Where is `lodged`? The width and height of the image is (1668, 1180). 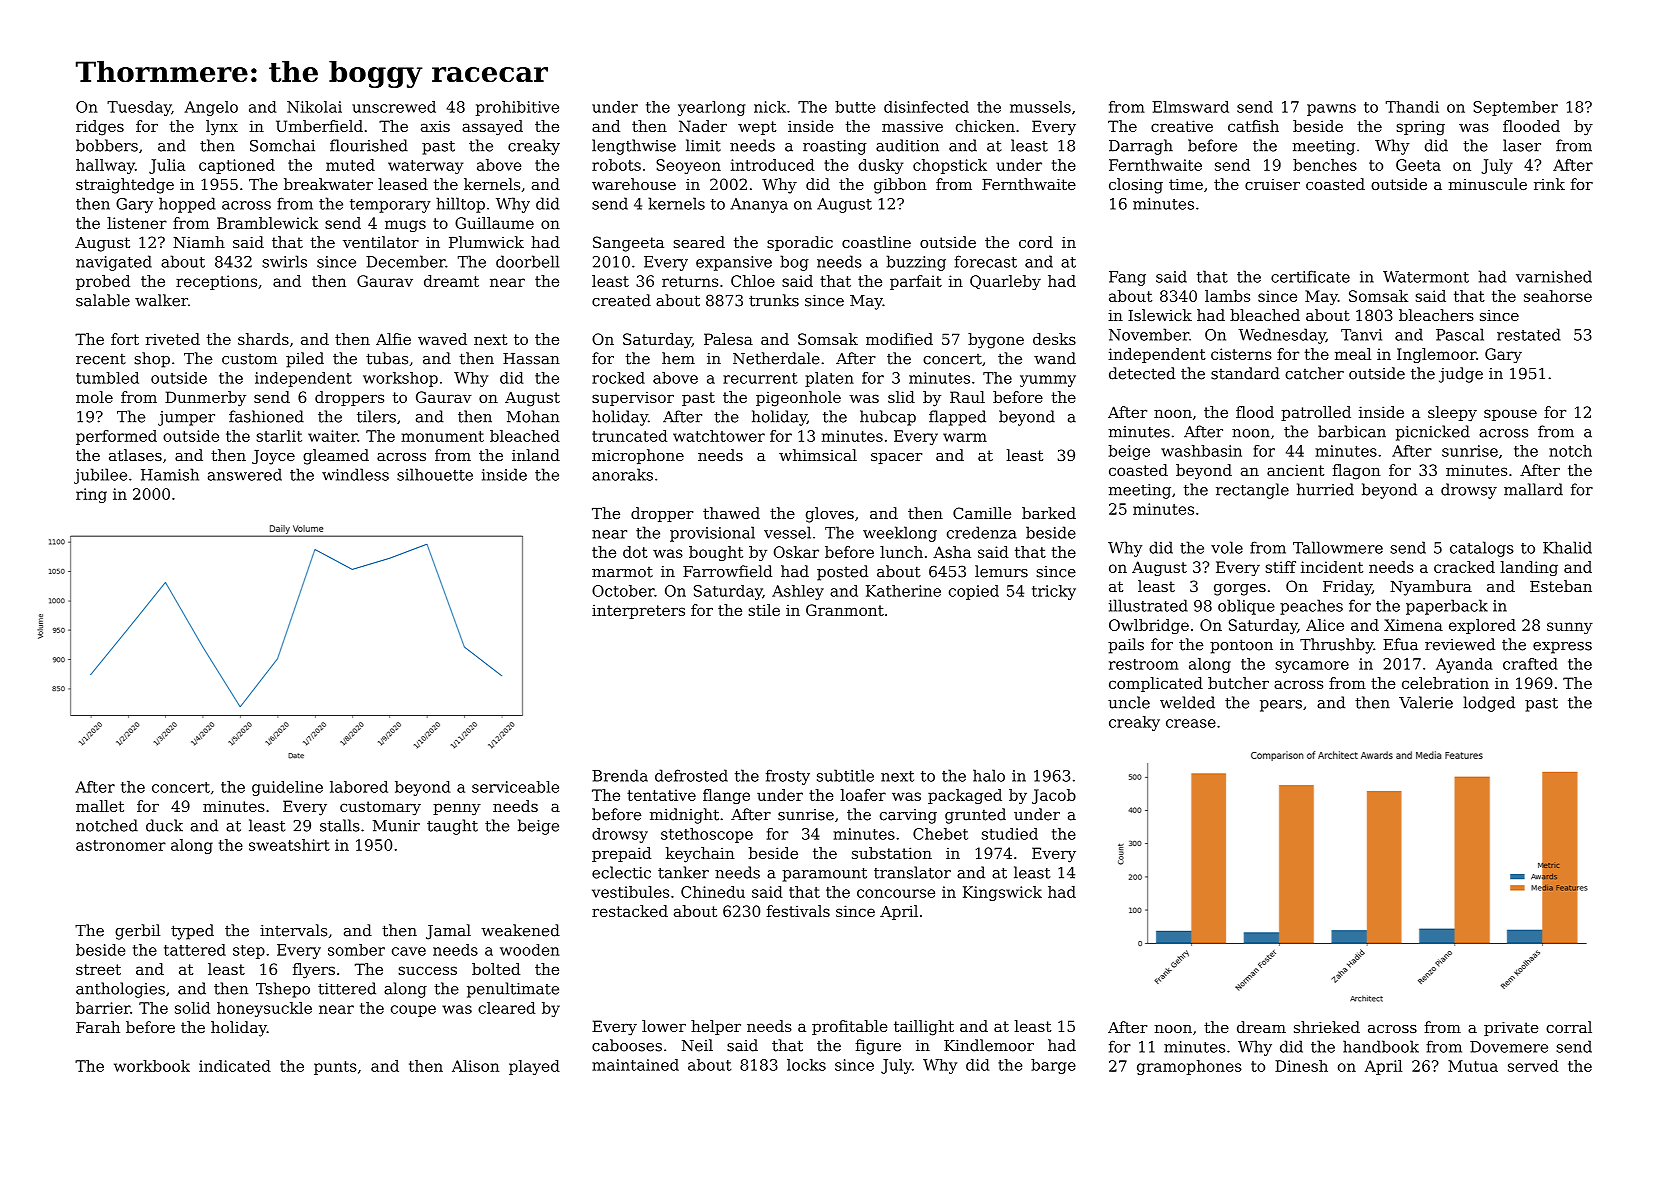
lodged is located at coordinates (1489, 704).
